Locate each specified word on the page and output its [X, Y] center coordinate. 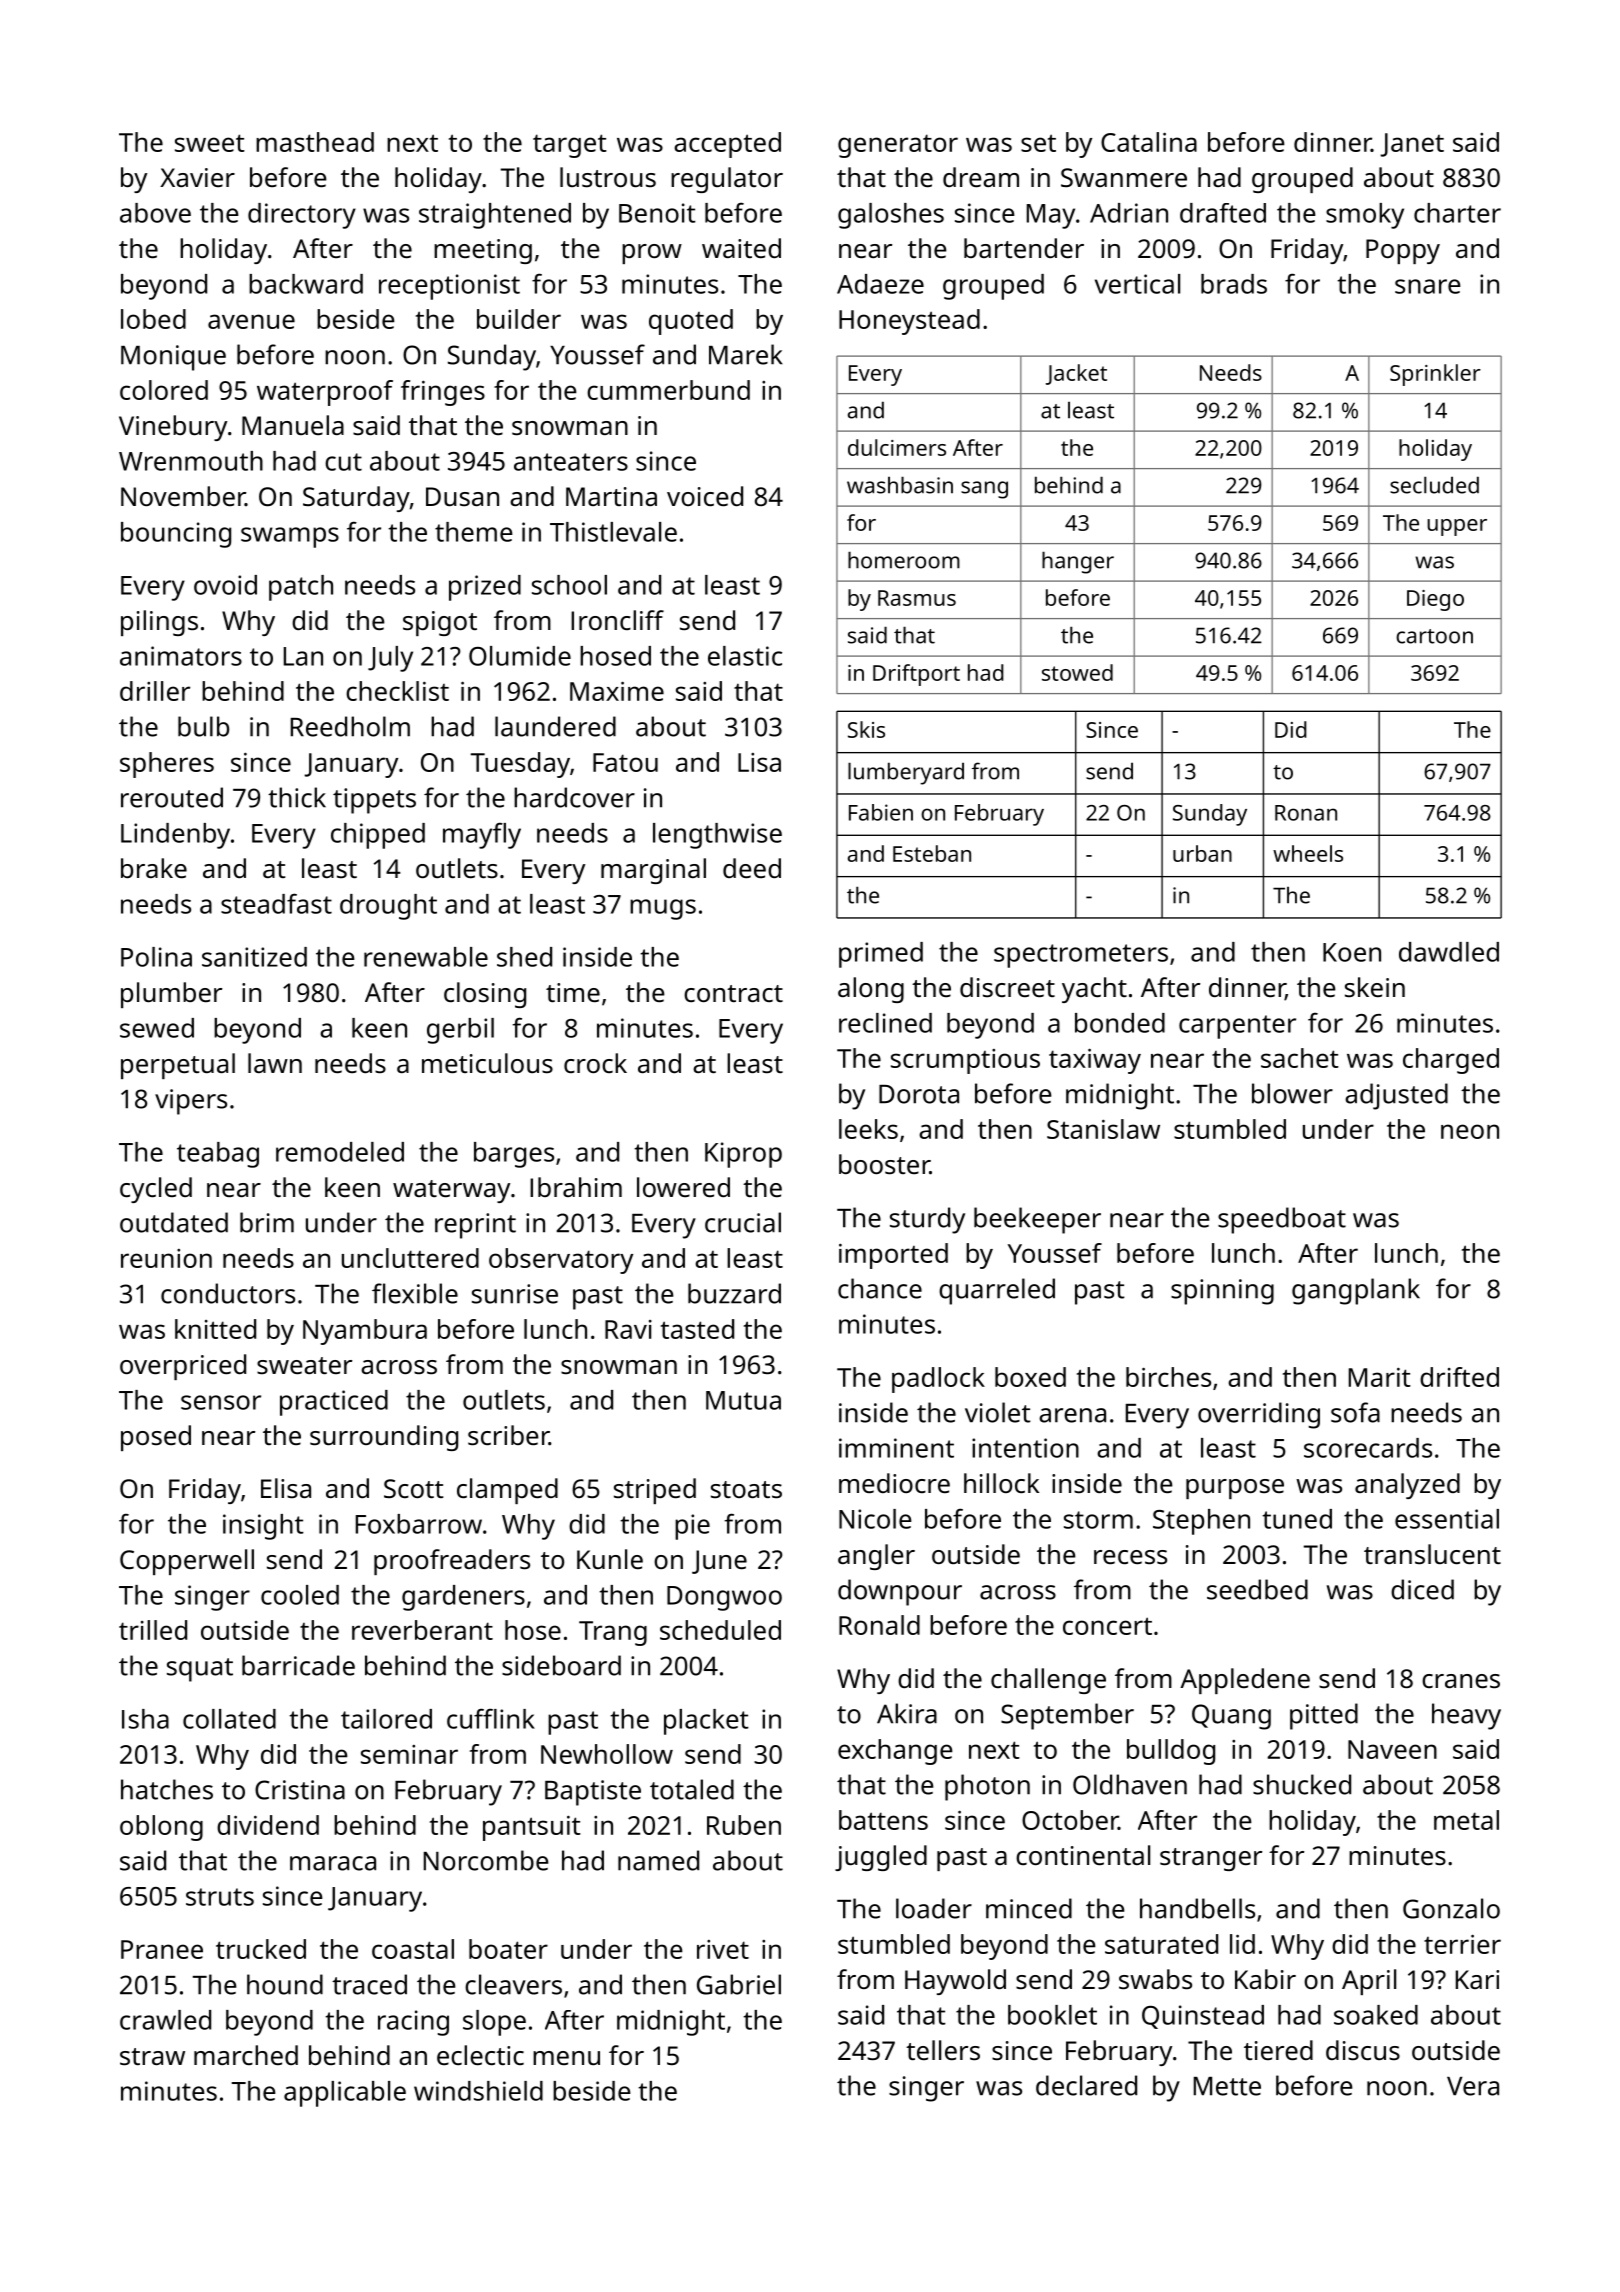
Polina [156, 957]
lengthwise [717, 836]
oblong [161, 1828]
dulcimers [897, 447]
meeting [483, 251]
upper [1457, 527]
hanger [1078, 562]
